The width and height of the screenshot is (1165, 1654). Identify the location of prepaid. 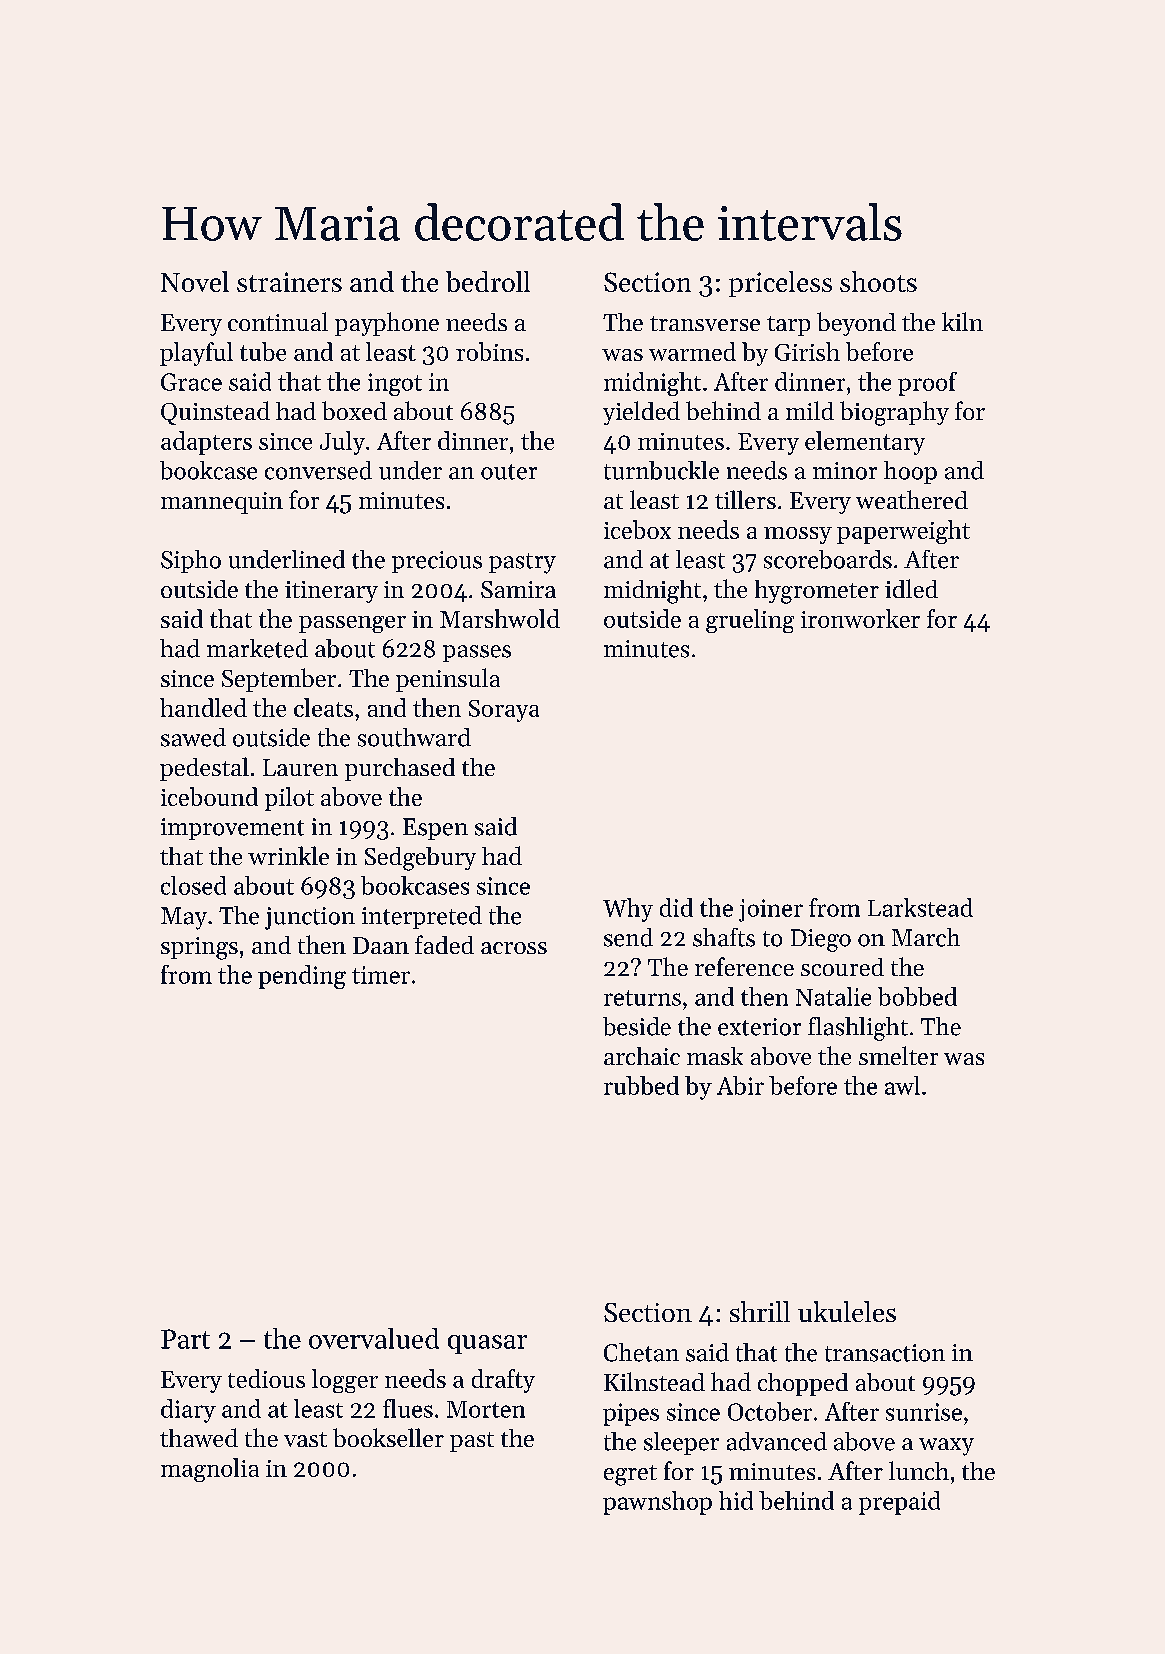
(899, 1503).
